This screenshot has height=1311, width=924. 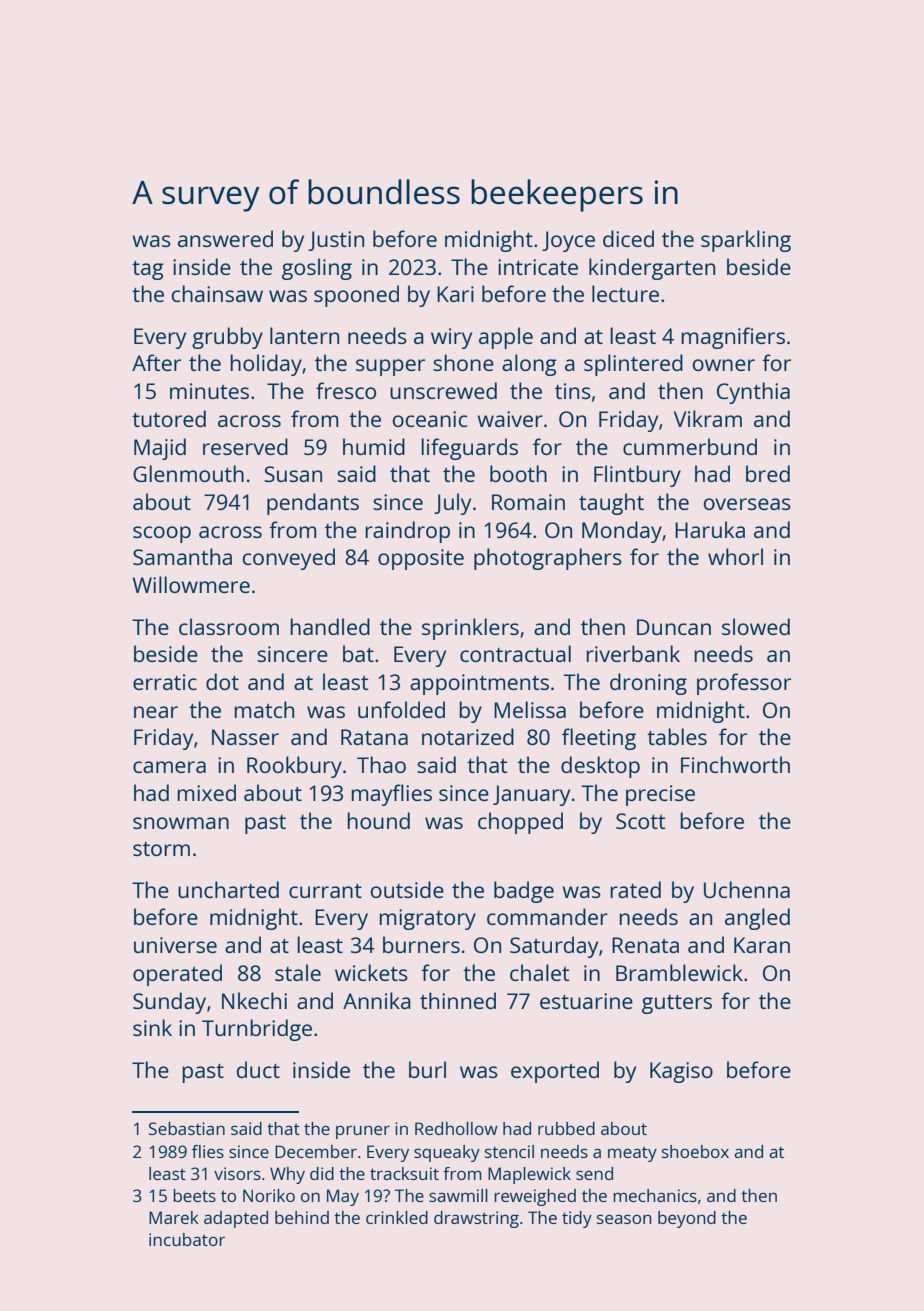 What do you see at coordinates (397, 1217) in the screenshot?
I see `crinkled` at bounding box center [397, 1217].
